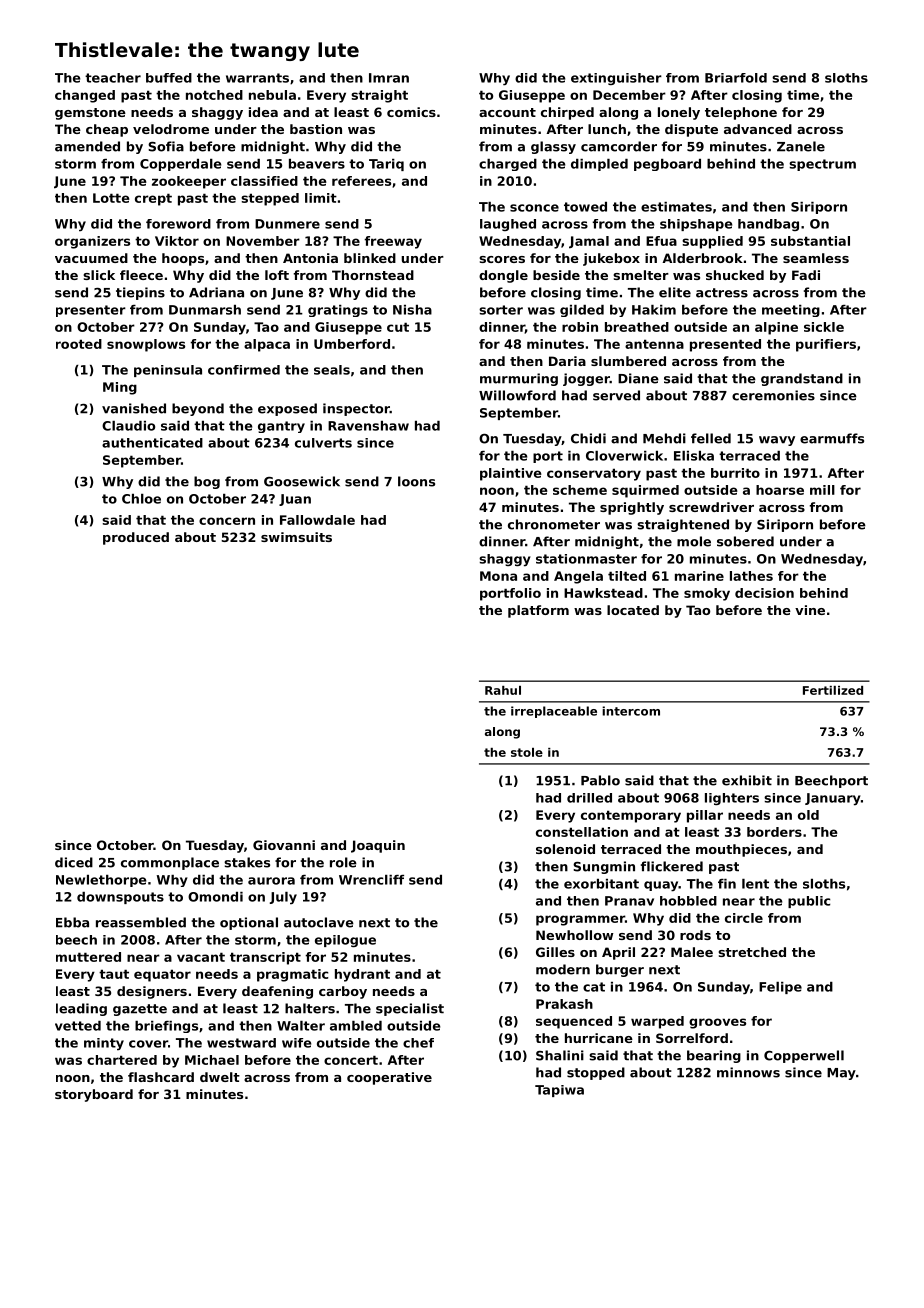 The width and height of the screenshot is (924, 1308). I want to click on public, so click(809, 902).
